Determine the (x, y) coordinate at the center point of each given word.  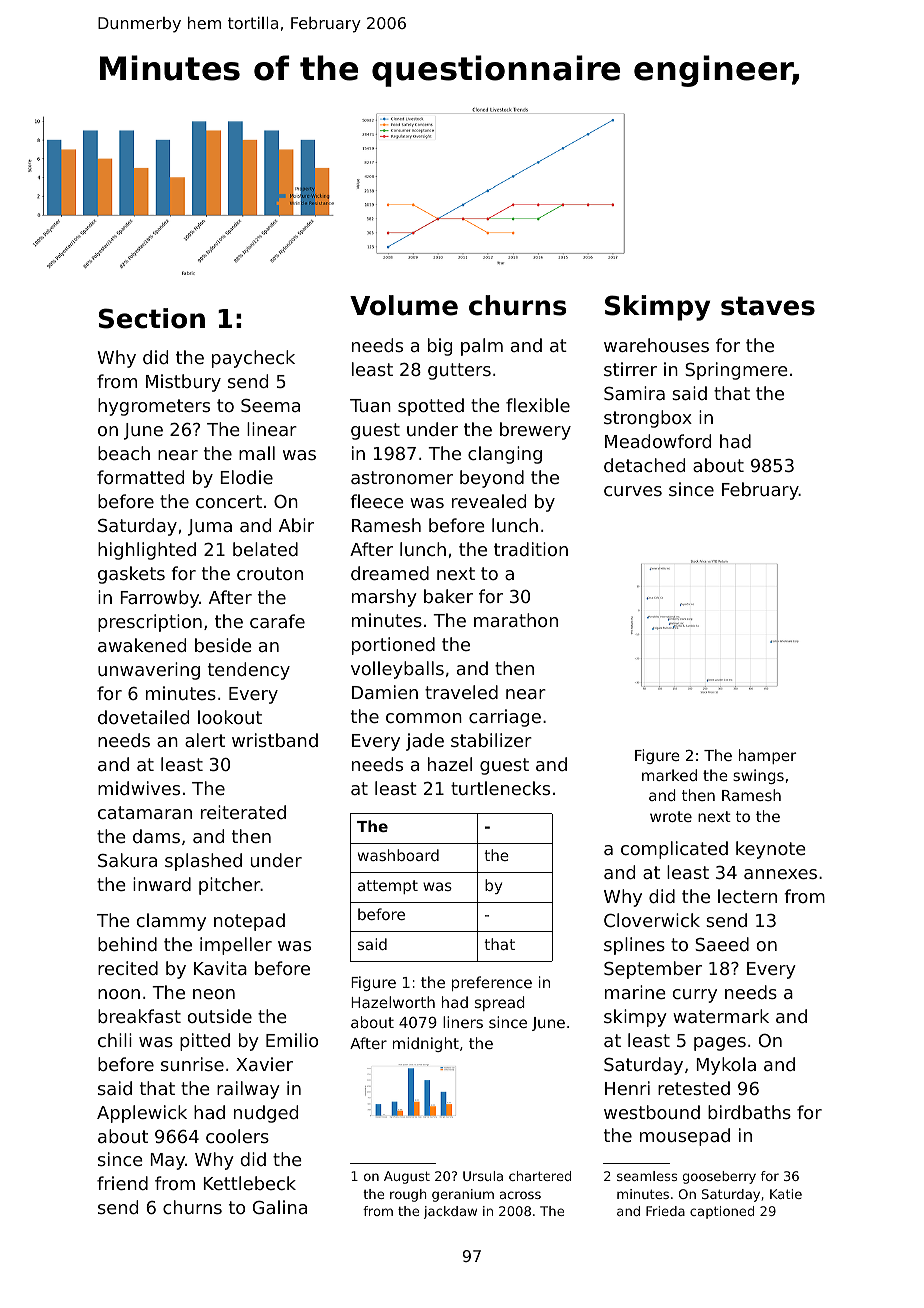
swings (758, 776)
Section (152, 318)
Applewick (142, 1114)
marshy (384, 598)
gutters (459, 371)
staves (768, 306)
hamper (767, 756)
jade (425, 742)
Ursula (483, 1176)
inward (162, 884)
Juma (210, 527)
